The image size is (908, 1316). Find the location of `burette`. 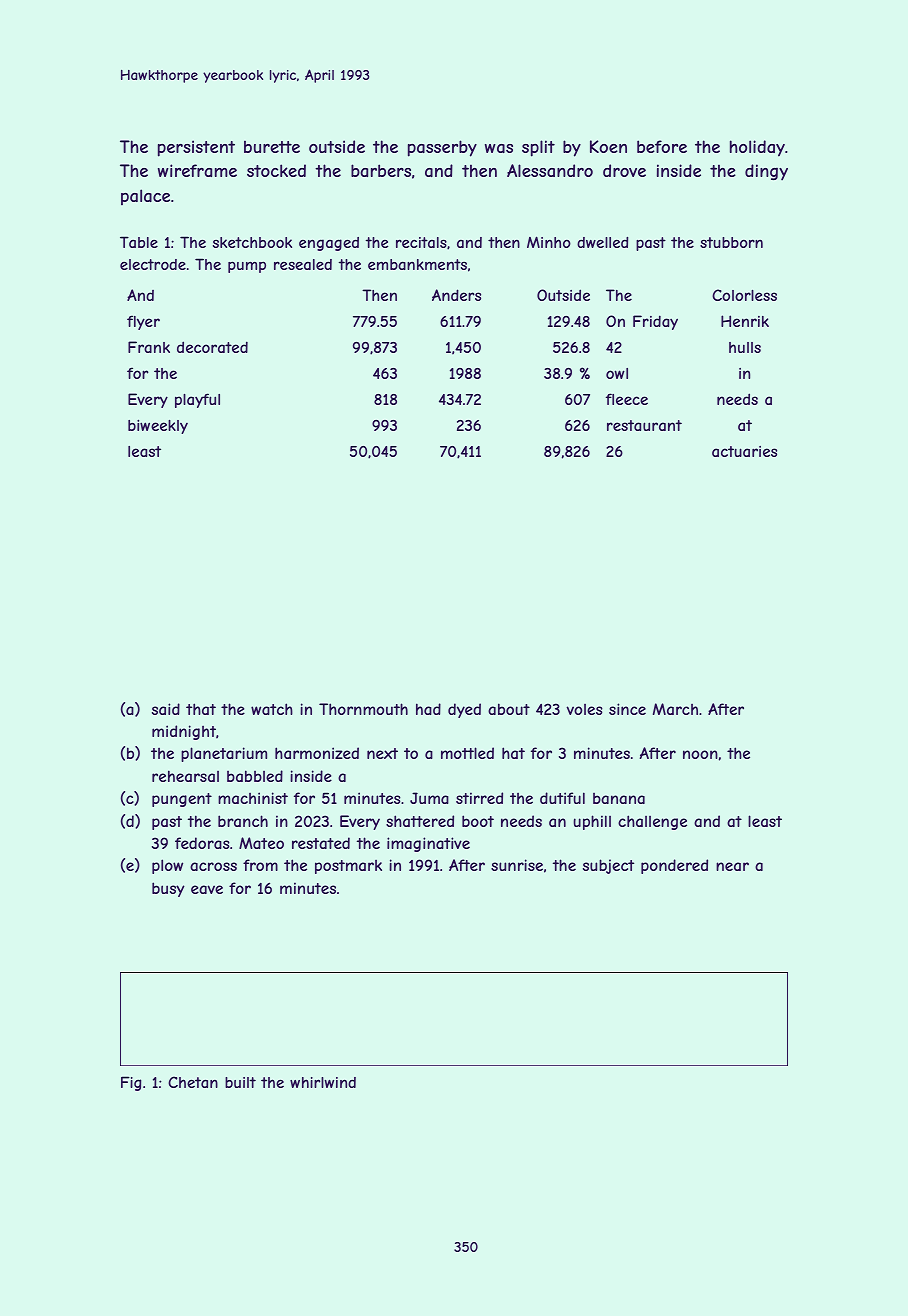

burette is located at coordinates (272, 146).
